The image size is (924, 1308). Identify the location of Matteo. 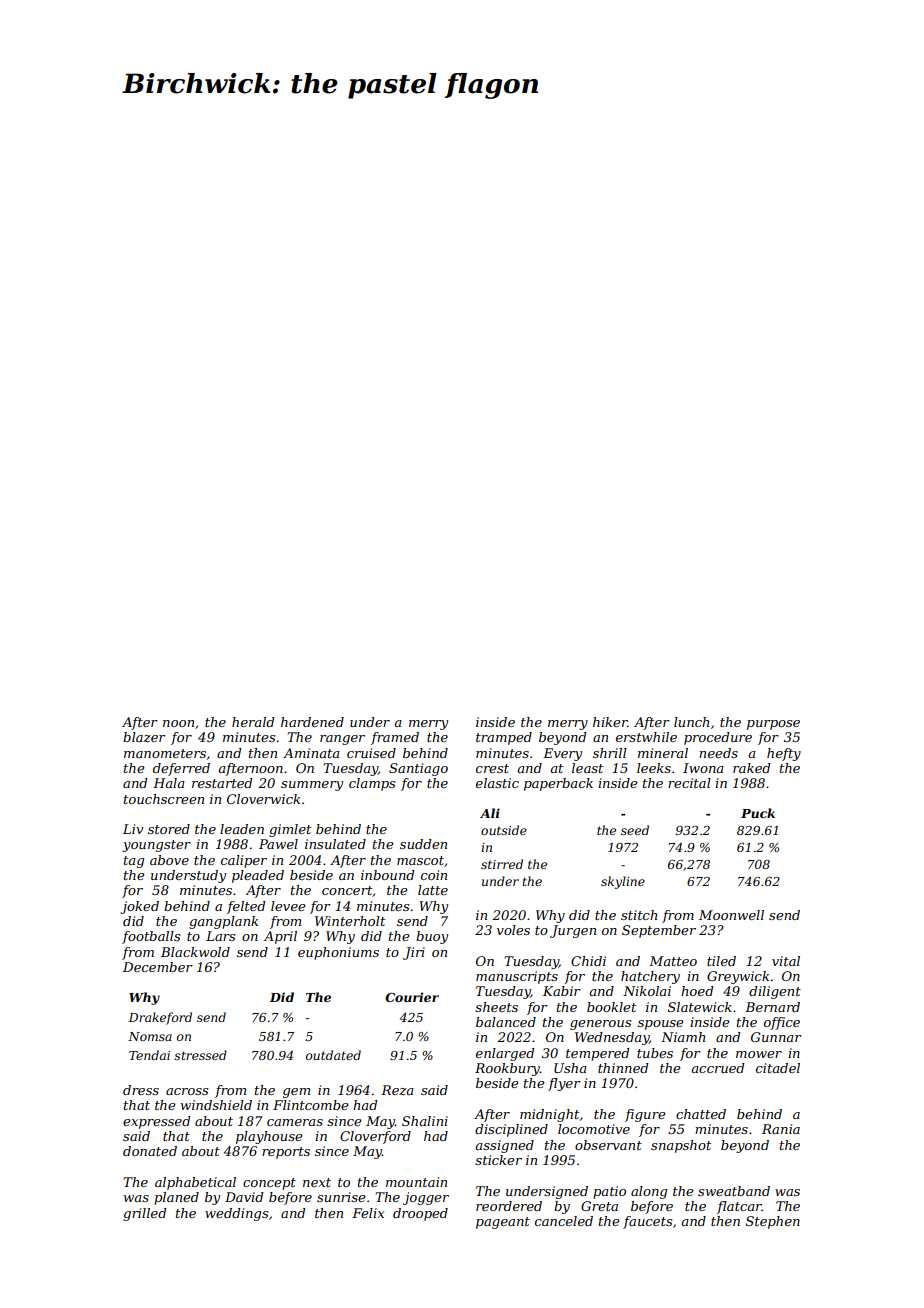
(673, 961).
